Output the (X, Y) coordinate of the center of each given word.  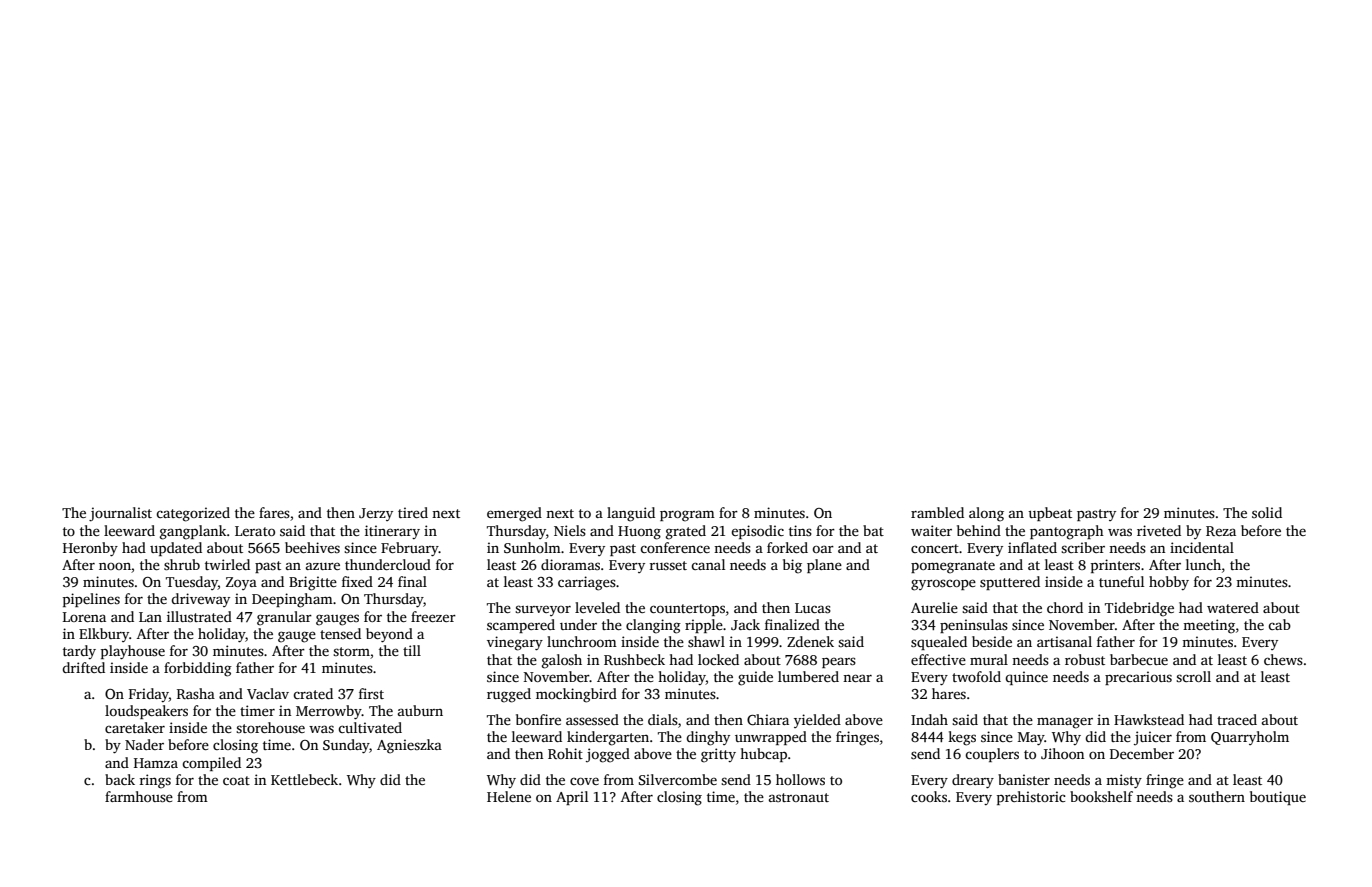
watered (1233, 607)
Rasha (196, 693)
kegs (962, 738)
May (1031, 739)
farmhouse (139, 796)
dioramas (570, 564)
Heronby (90, 549)
